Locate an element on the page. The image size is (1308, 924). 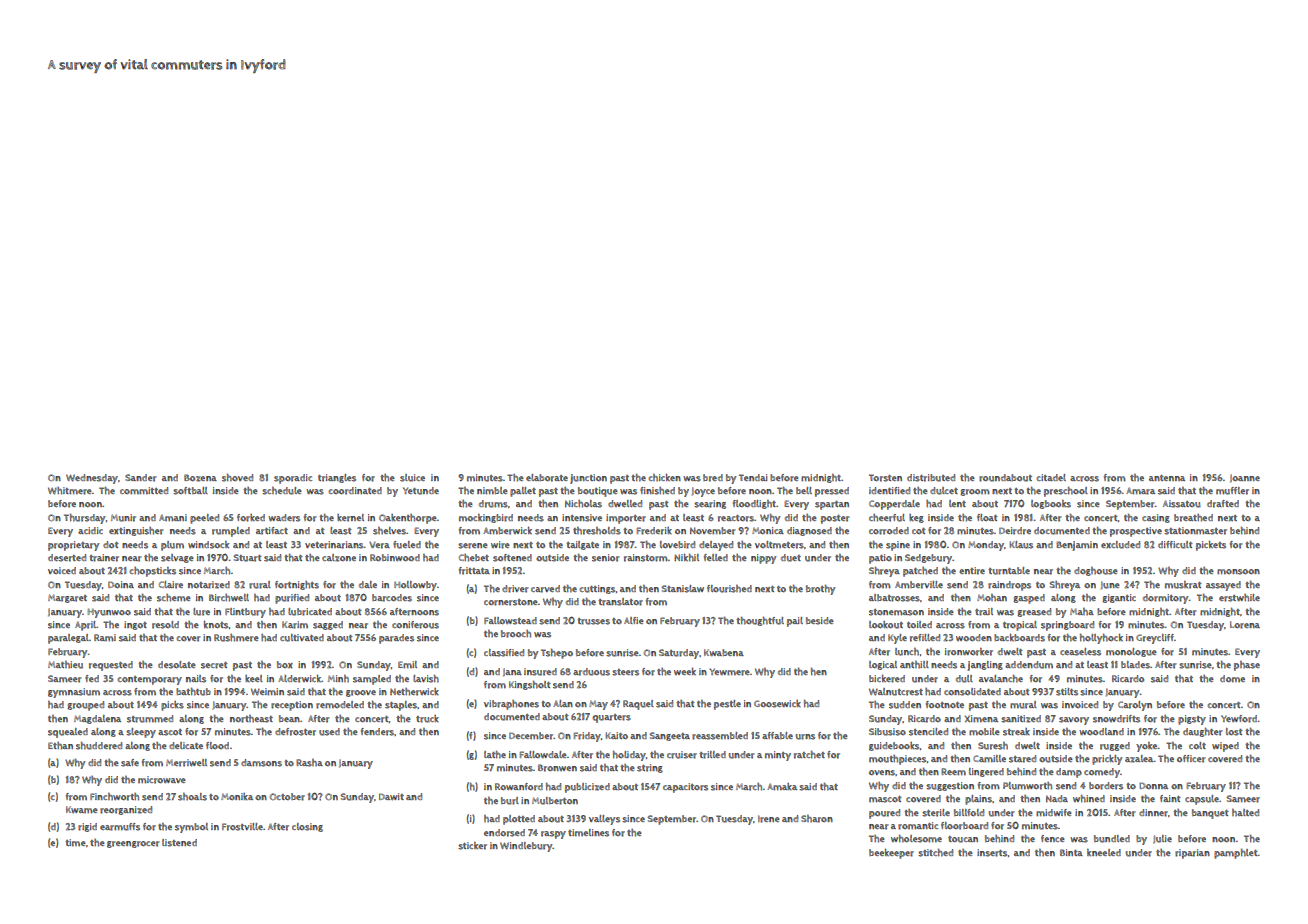
Fallowstead is located at coordinates (510, 621).
